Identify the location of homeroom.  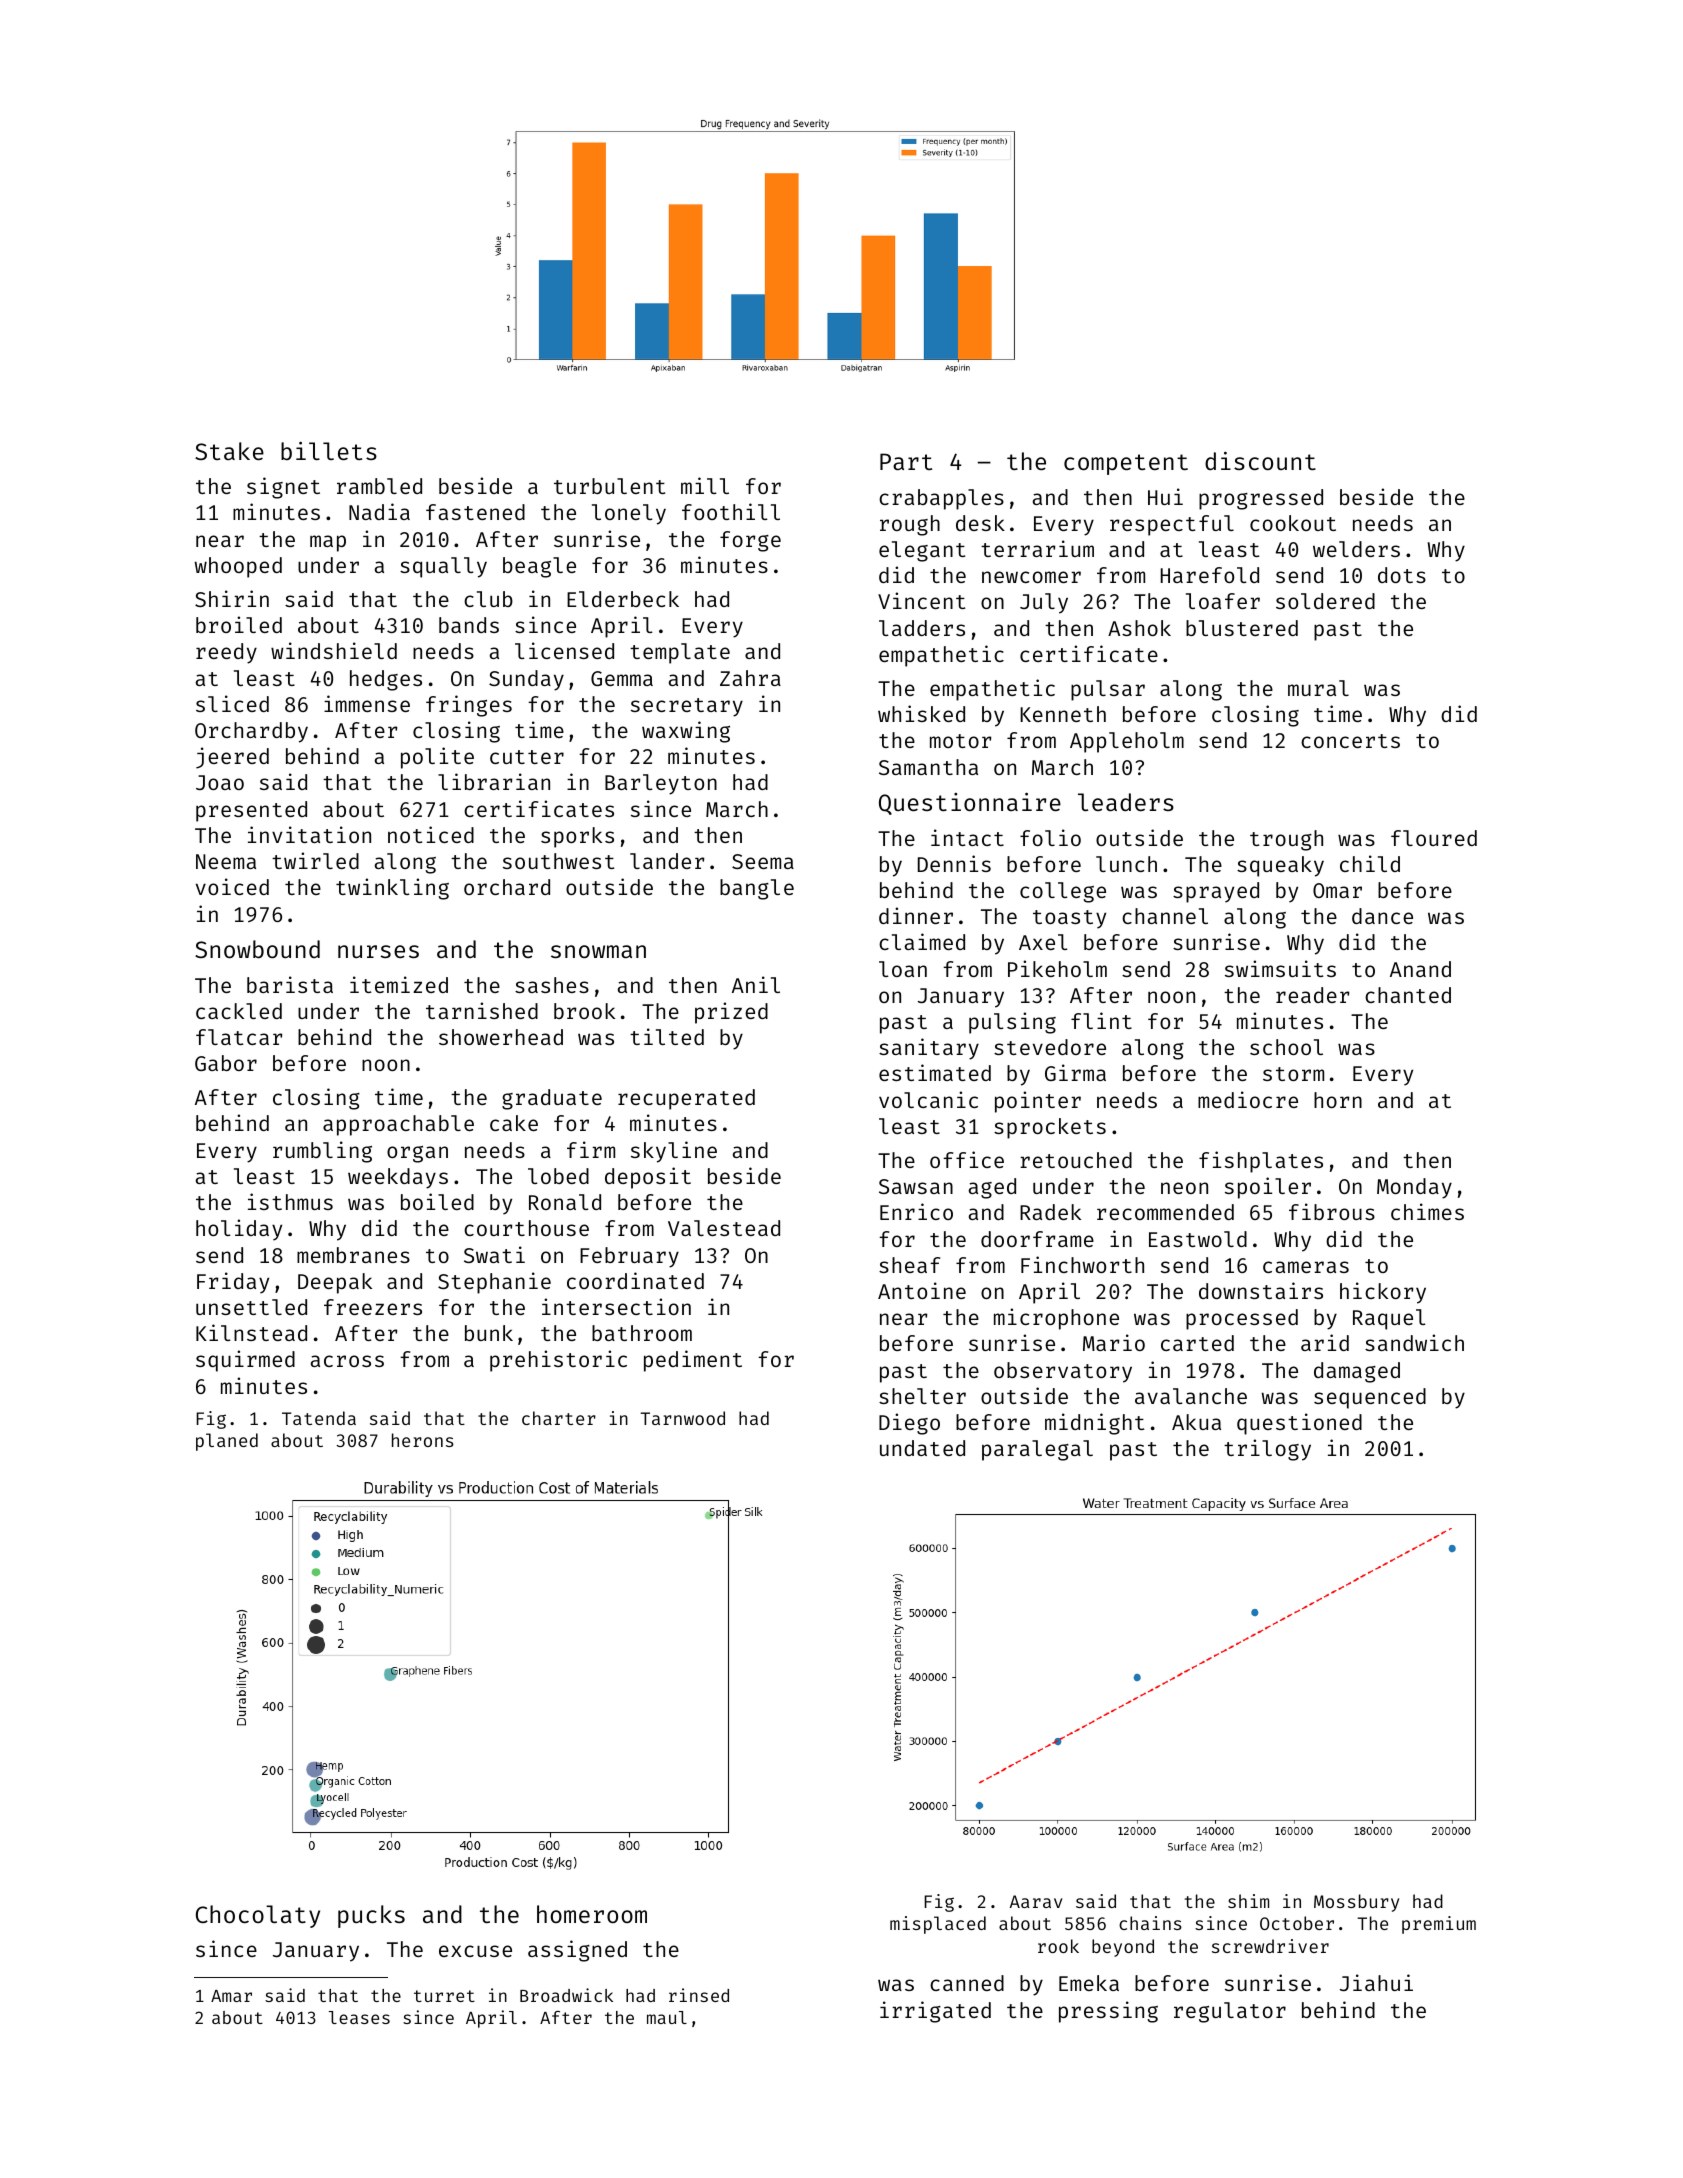
(592, 1914).
